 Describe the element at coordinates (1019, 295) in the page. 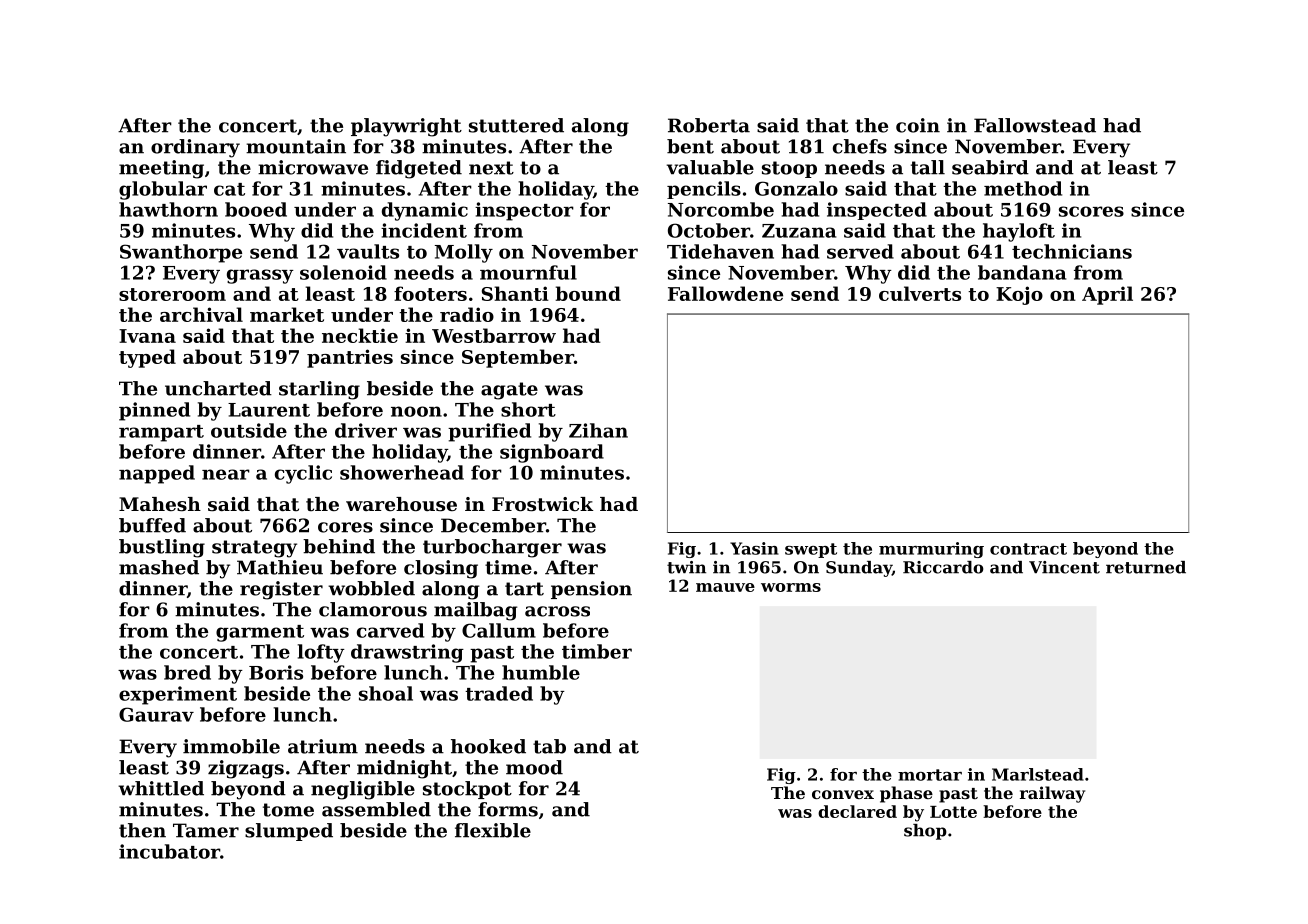

I see `Kojo` at that location.
